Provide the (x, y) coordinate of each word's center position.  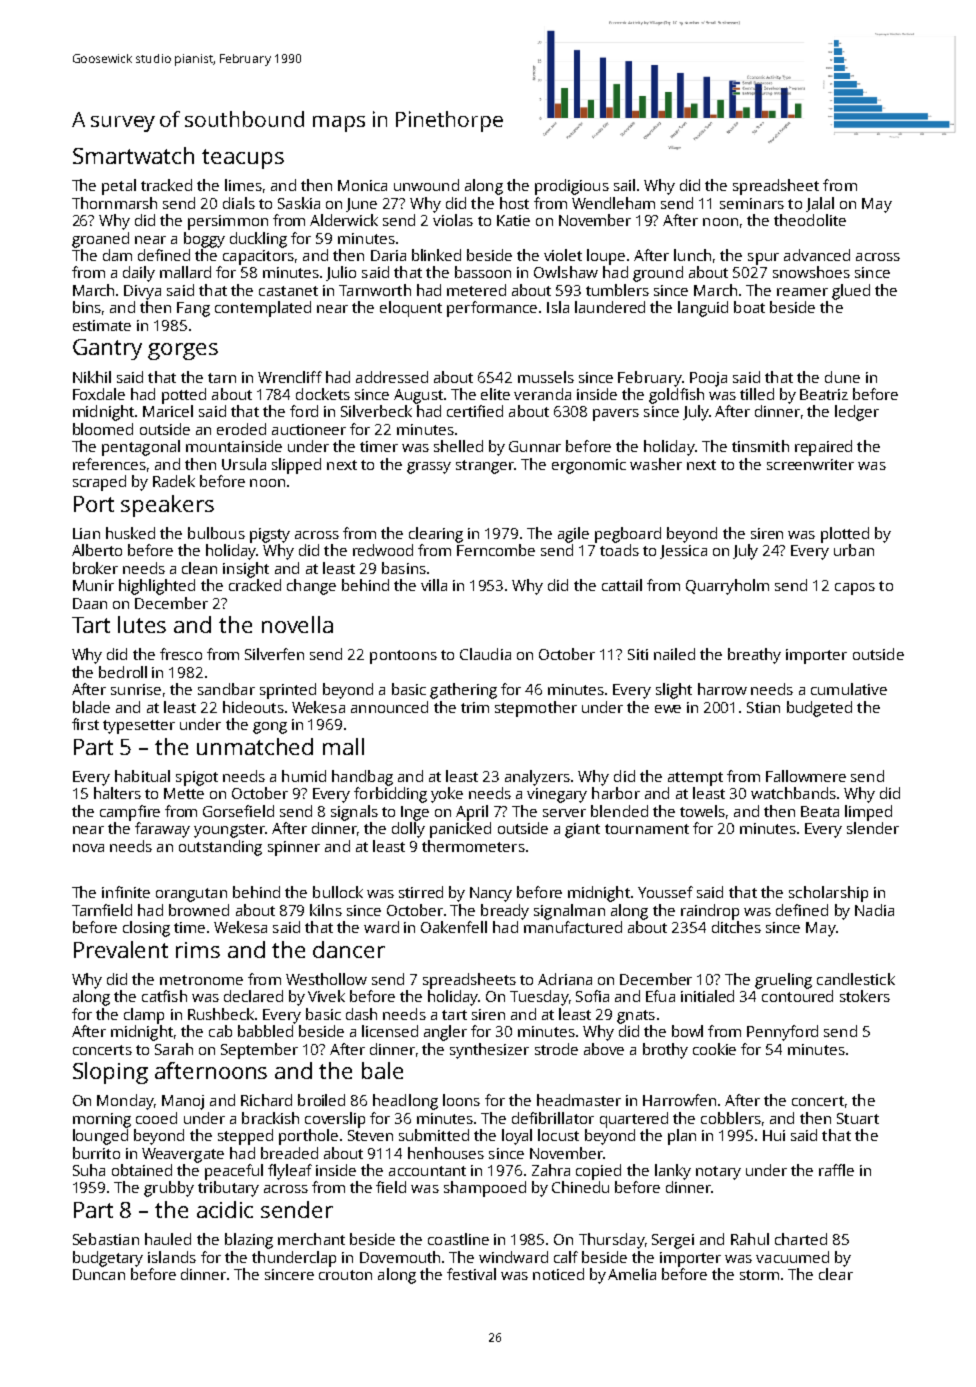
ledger (857, 413)
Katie (513, 220)
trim (475, 707)
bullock (338, 892)
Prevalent (121, 949)
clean (199, 568)
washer (656, 464)
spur (763, 259)
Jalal (820, 204)
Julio (341, 273)
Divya (142, 292)
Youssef (665, 892)
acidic (225, 1209)
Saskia (299, 203)
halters (117, 793)
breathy (754, 656)
